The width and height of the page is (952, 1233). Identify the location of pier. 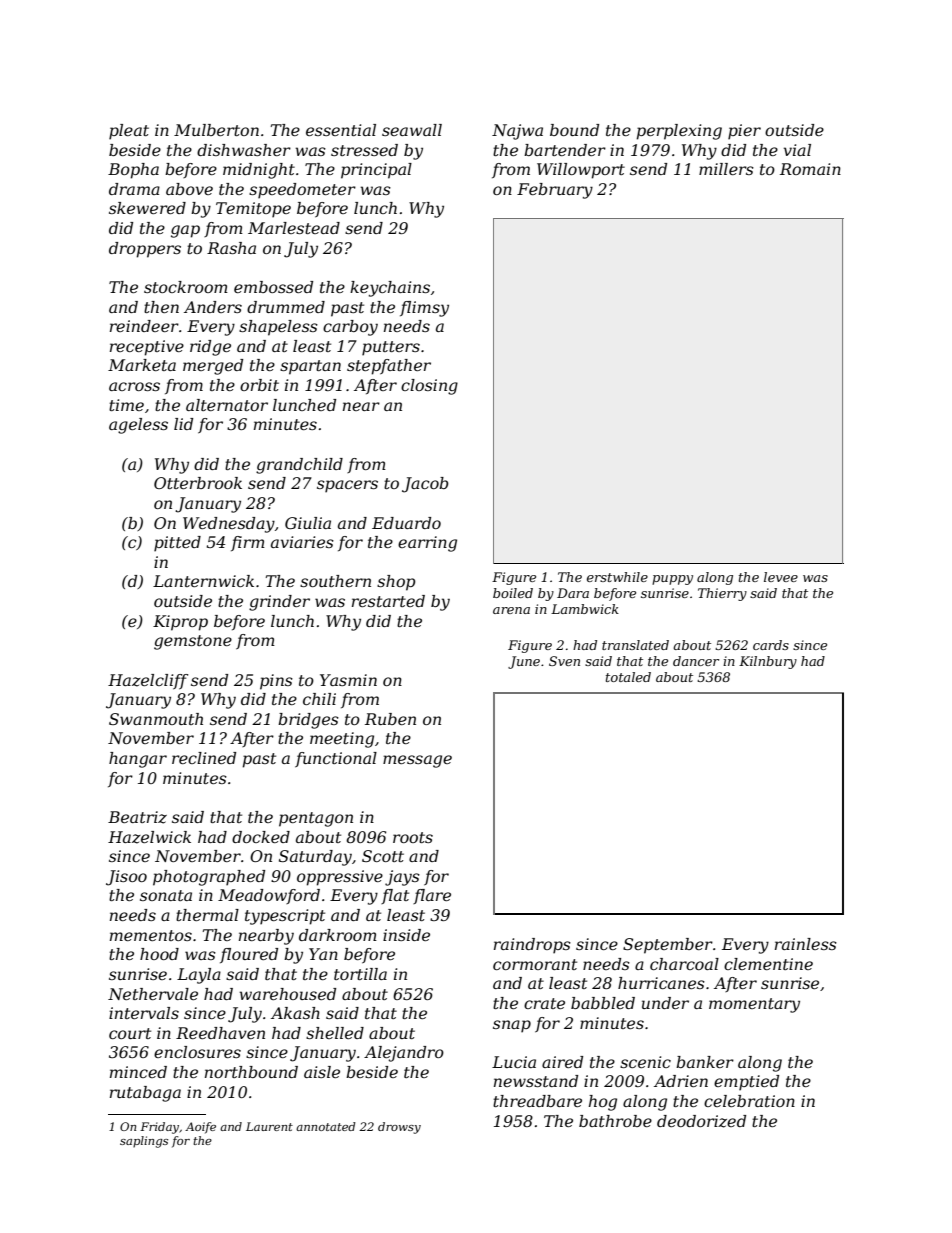
(744, 132).
